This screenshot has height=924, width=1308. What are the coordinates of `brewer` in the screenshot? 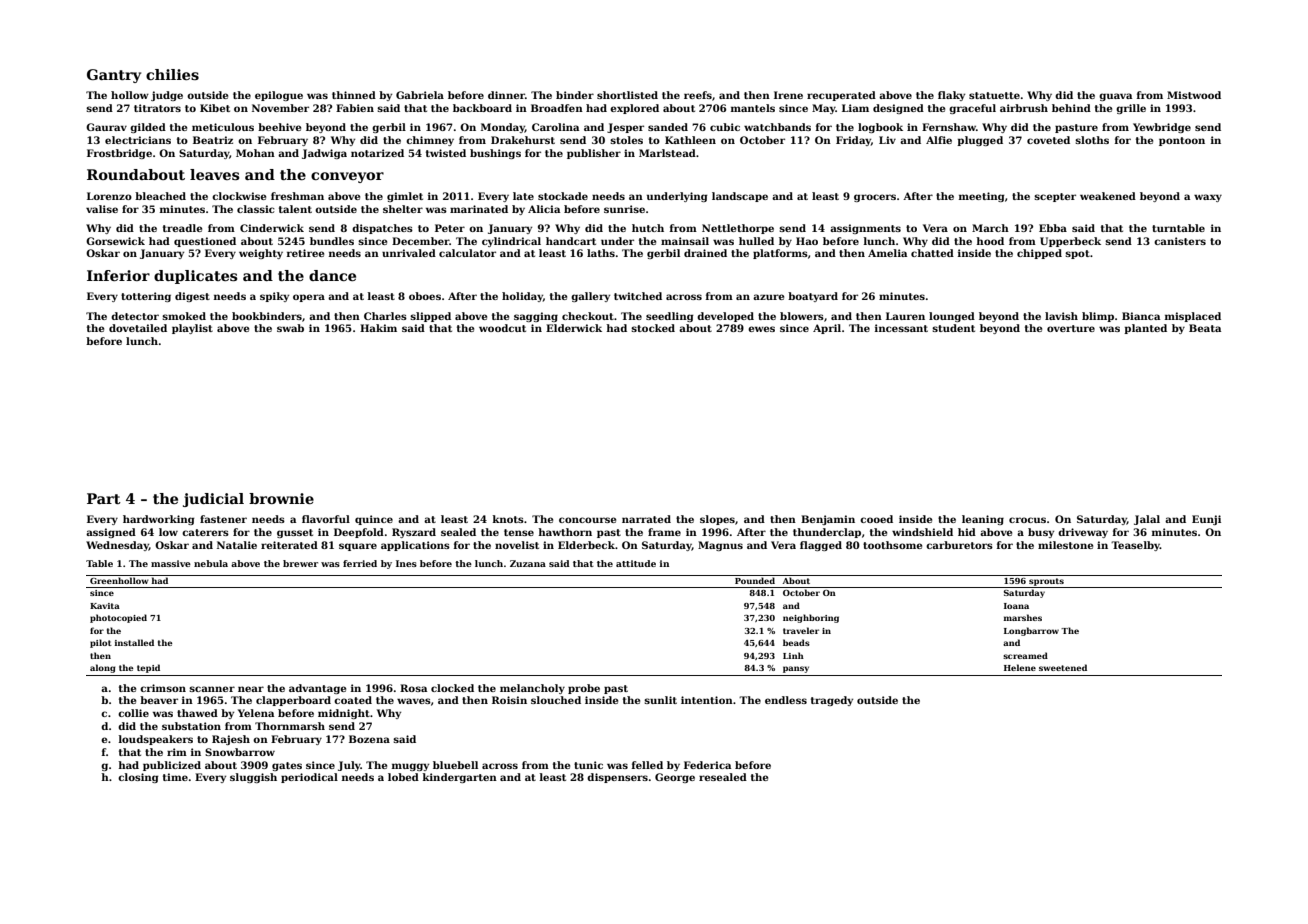 It's located at (300, 563).
